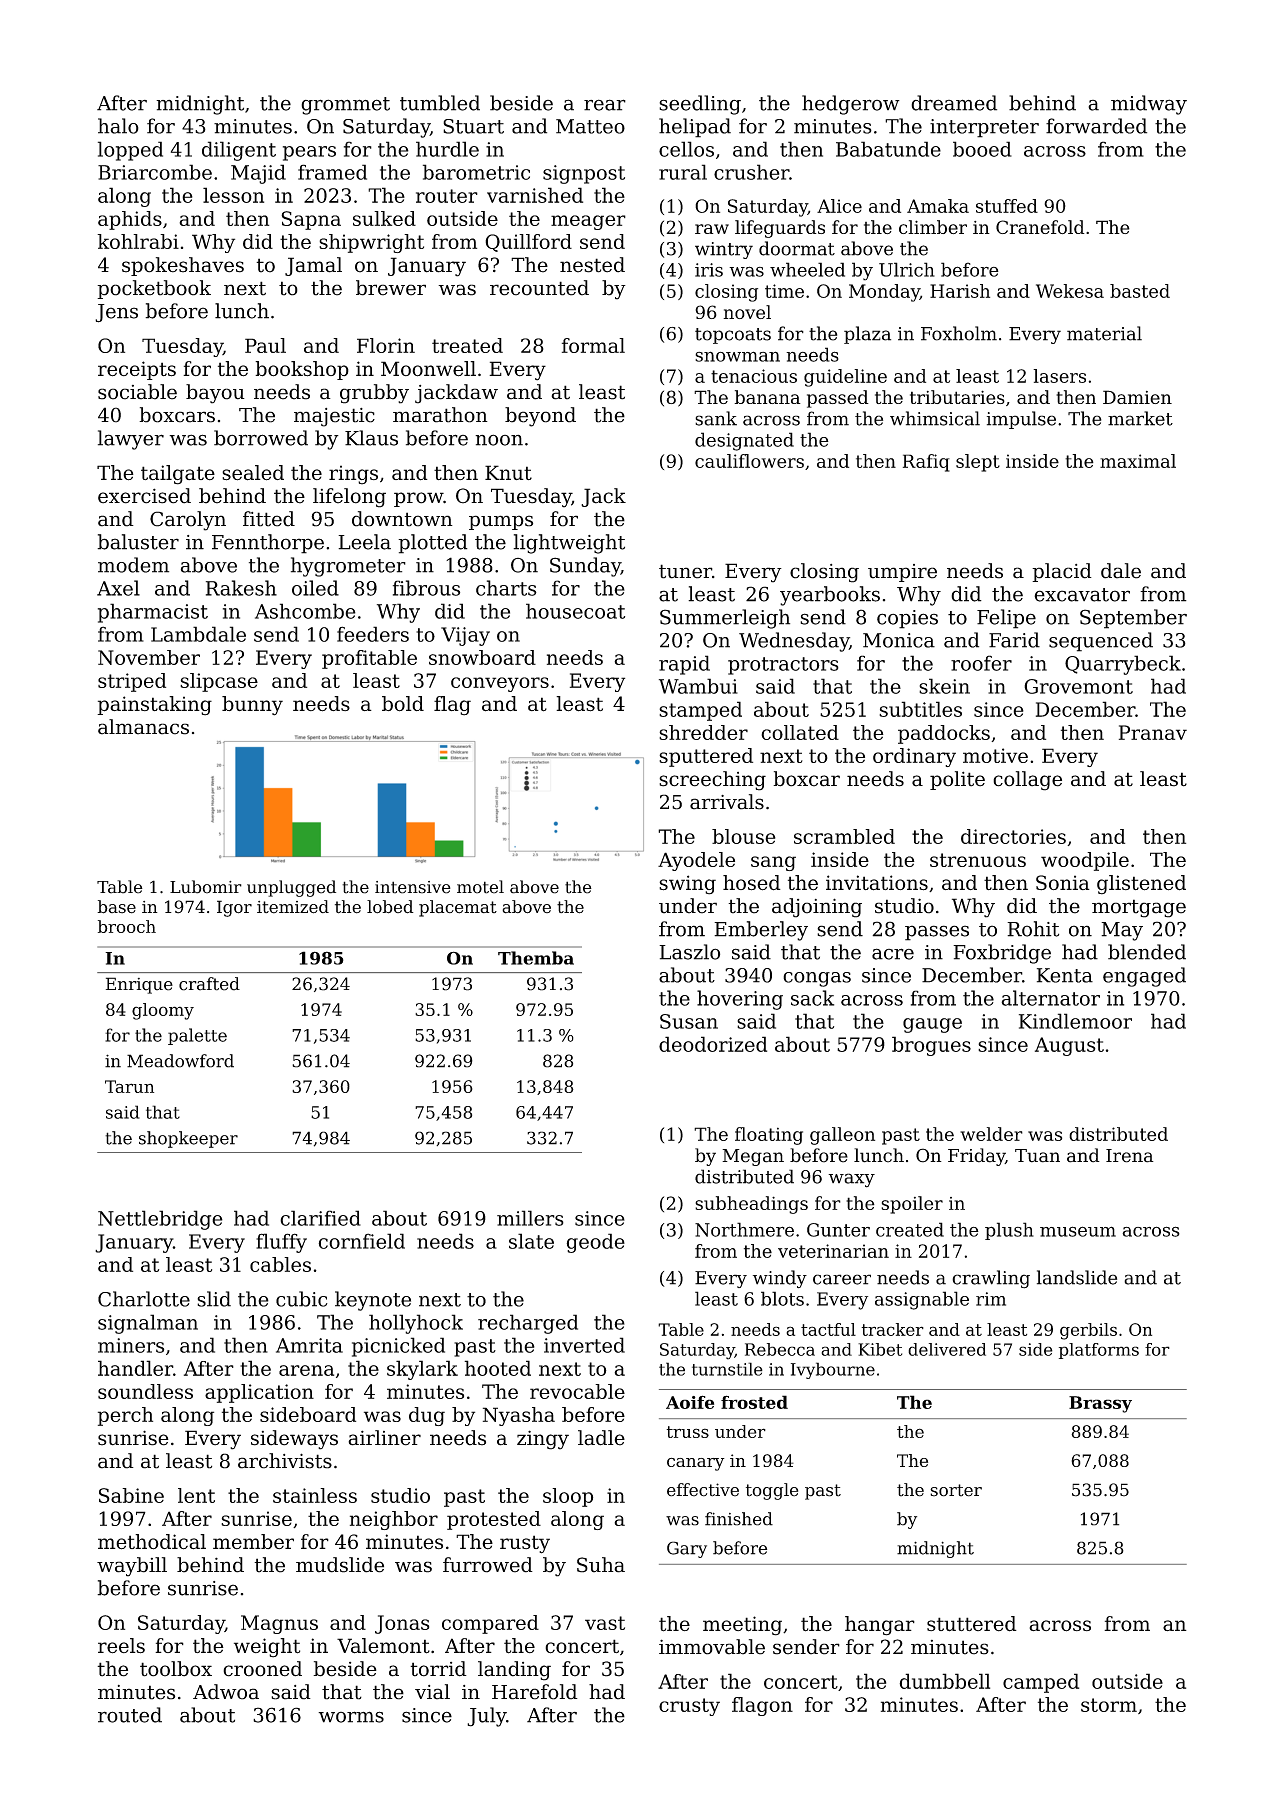 The height and width of the image is (1816, 1284). What do you see at coordinates (1100, 1404) in the image?
I see `Brassy` at bounding box center [1100, 1404].
